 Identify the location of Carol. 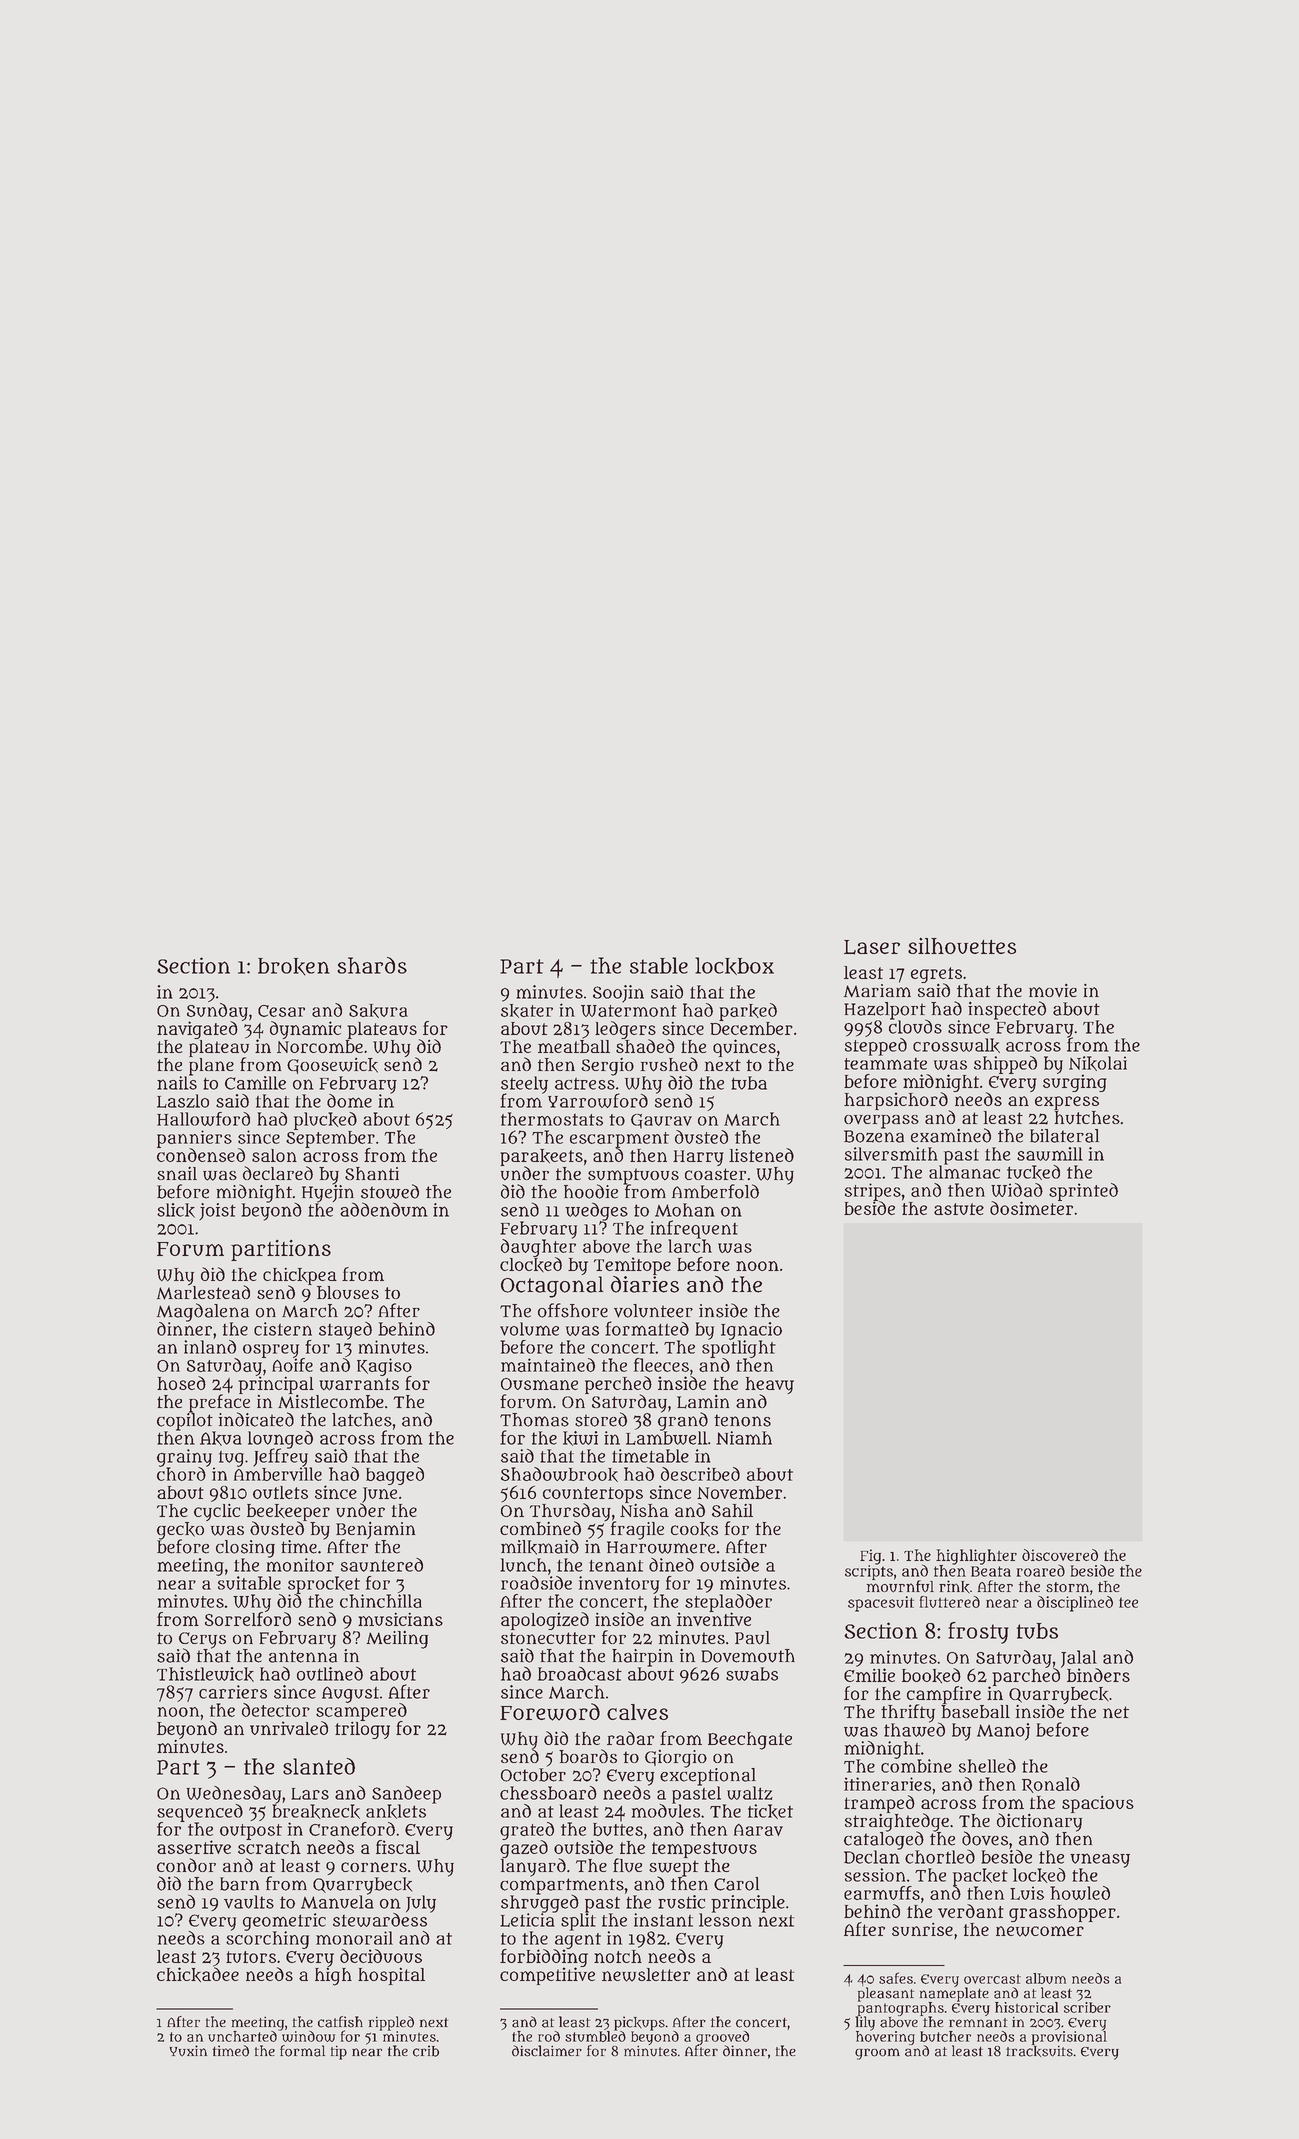
(736, 1884).
